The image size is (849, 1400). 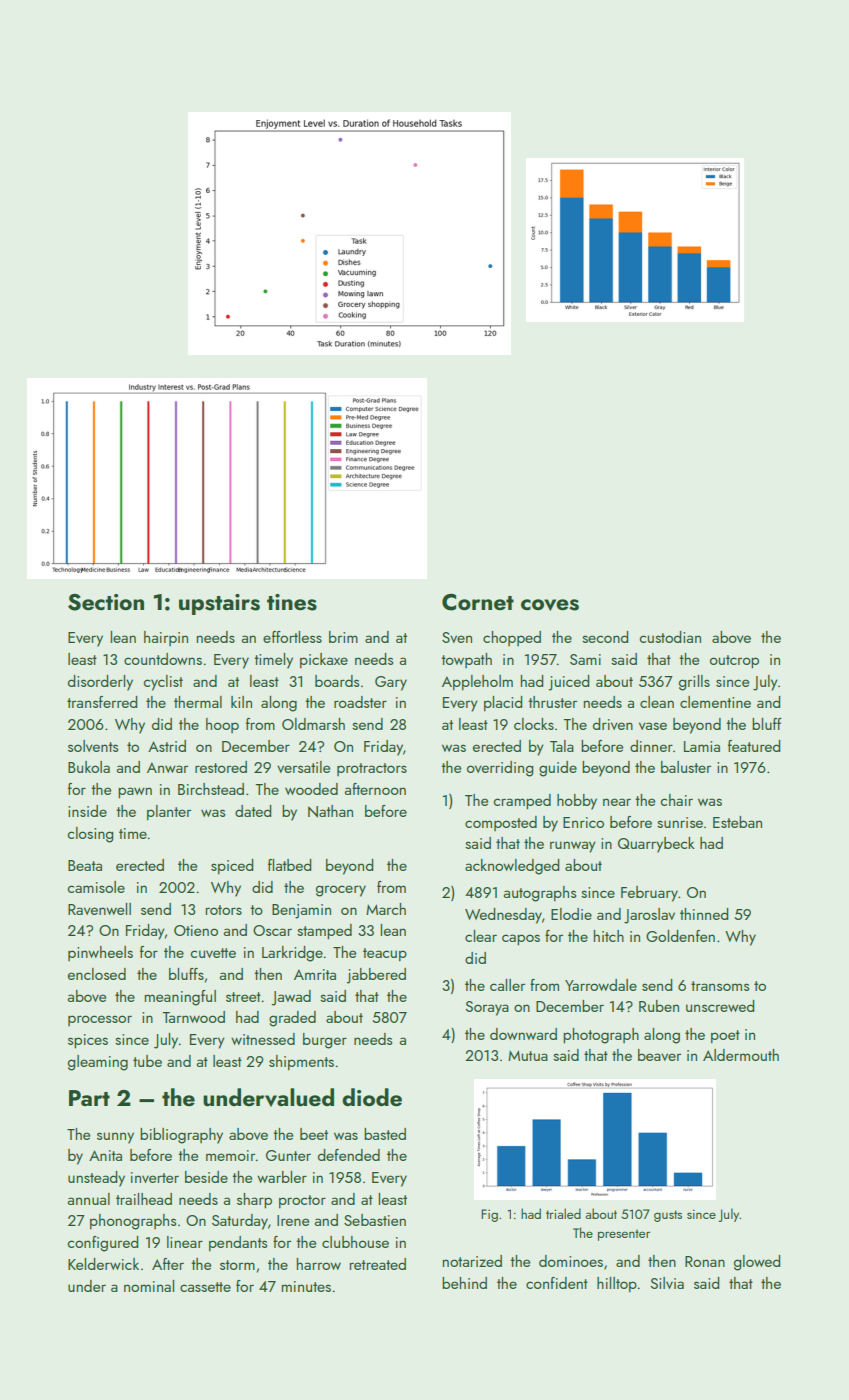 I want to click on Silvia, so click(x=667, y=1283).
